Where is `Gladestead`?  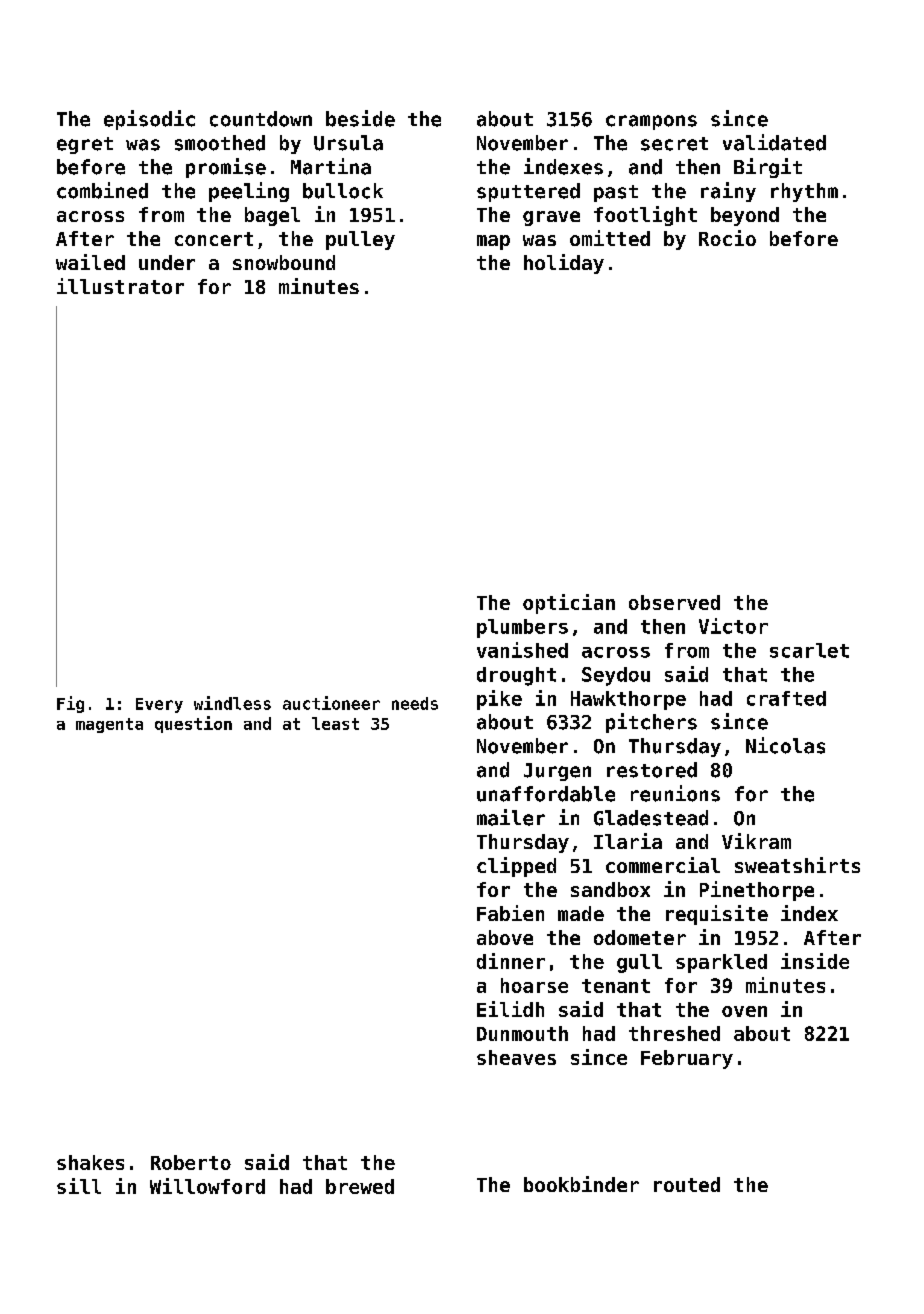 Gladestead is located at coordinates (651, 818).
